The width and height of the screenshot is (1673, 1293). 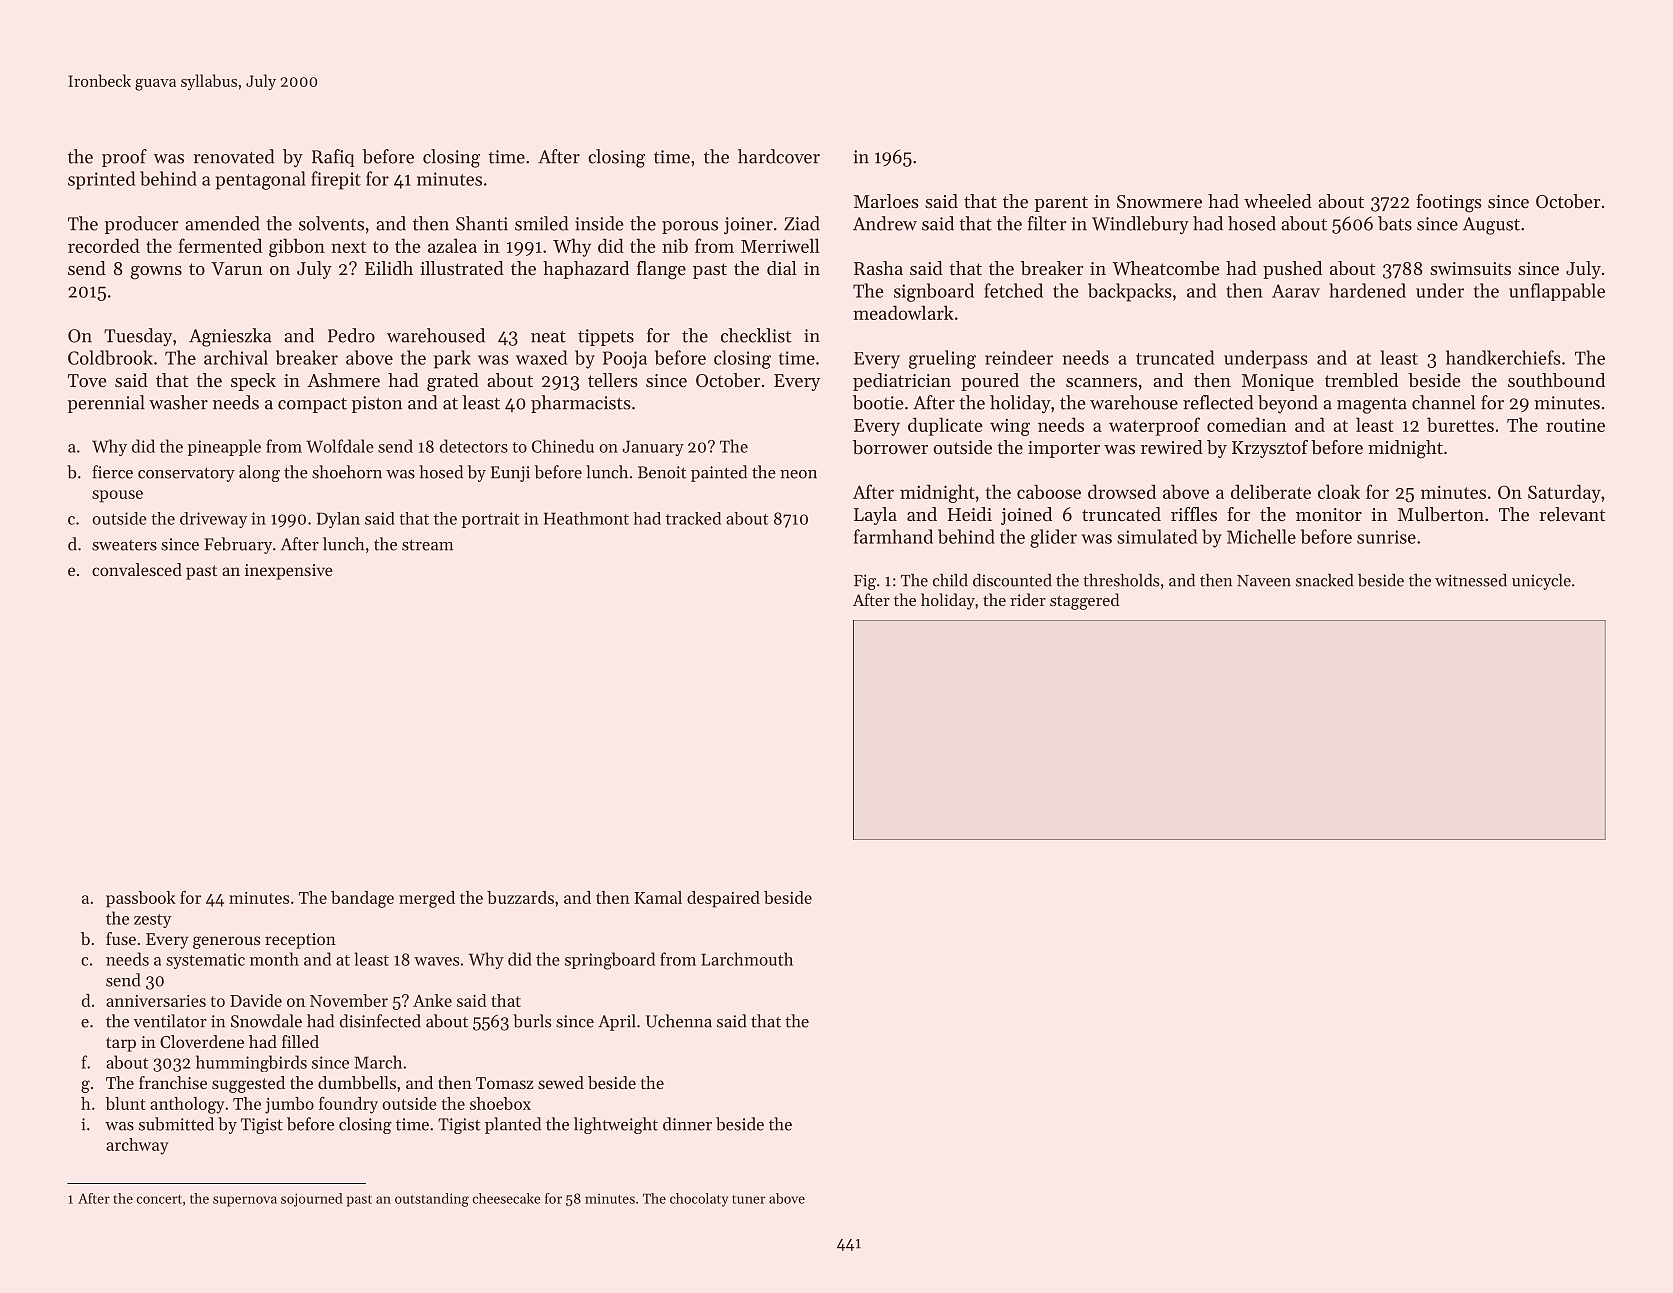 What do you see at coordinates (687, 1124) in the screenshot?
I see `dinner` at bounding box center [687, 1124].
